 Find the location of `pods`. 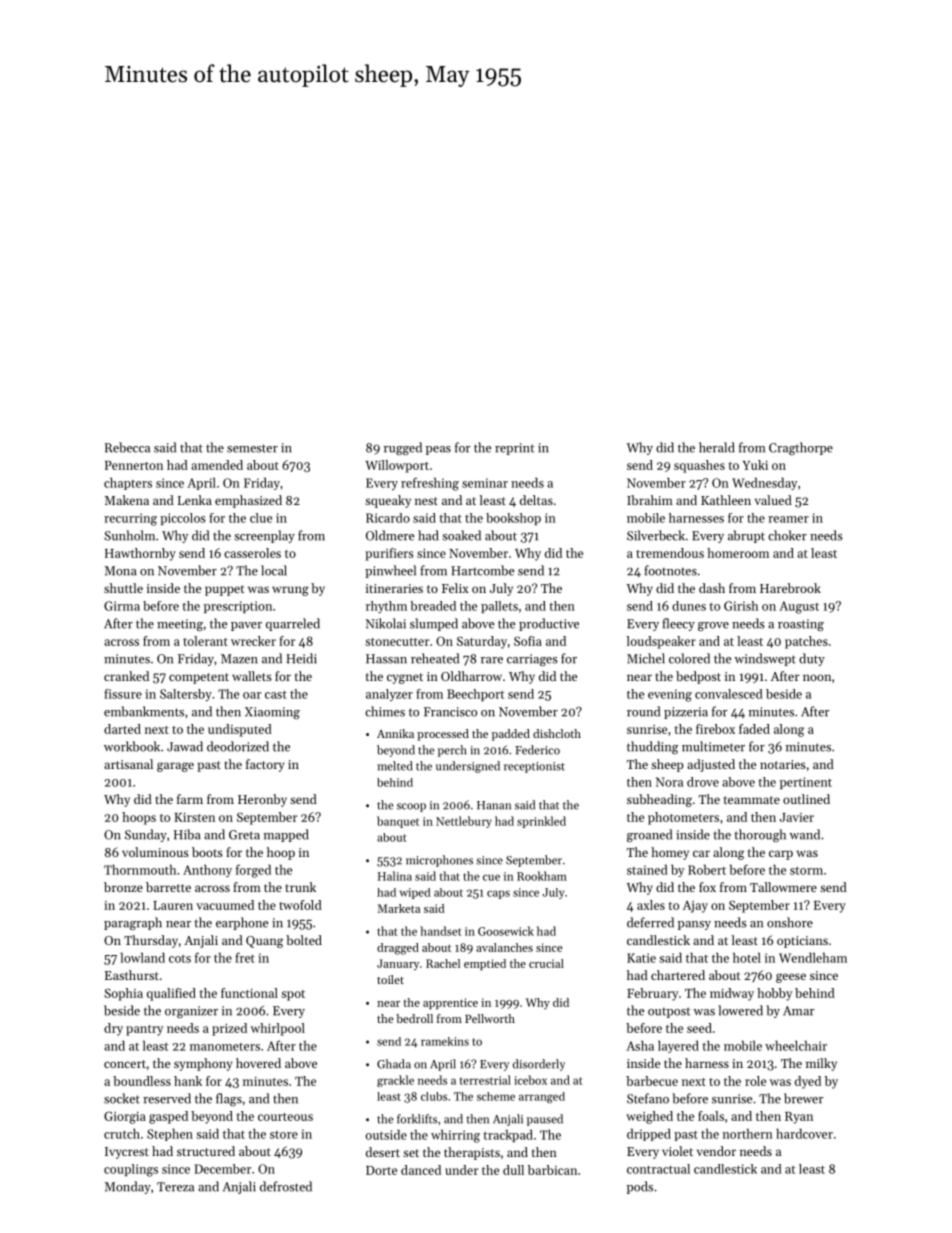

pods is located at coordinates (640, 1187).
